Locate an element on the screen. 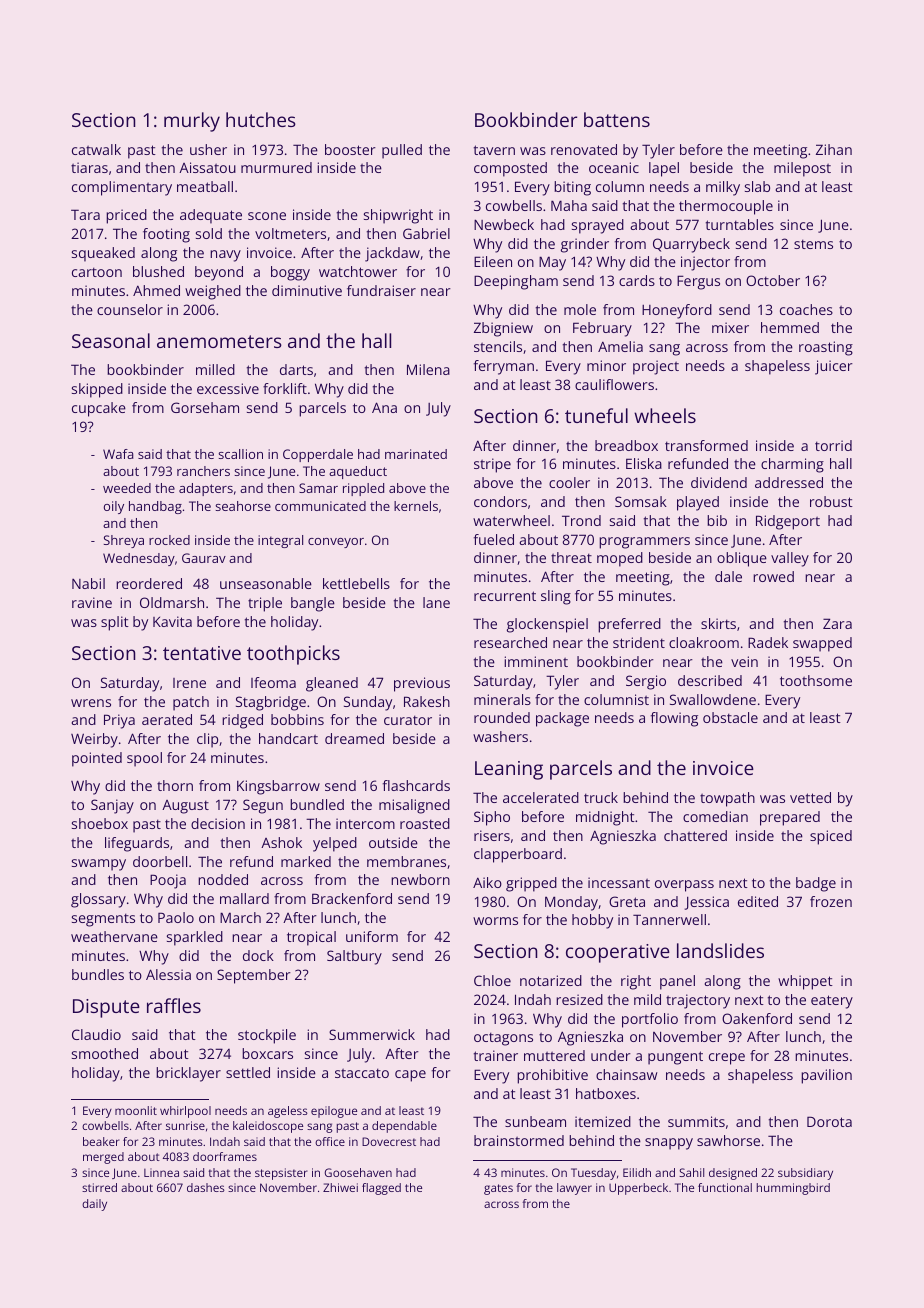 The height and width of the screenshot is (1308, 924). toothsome is located at coordinates (816, 680).
